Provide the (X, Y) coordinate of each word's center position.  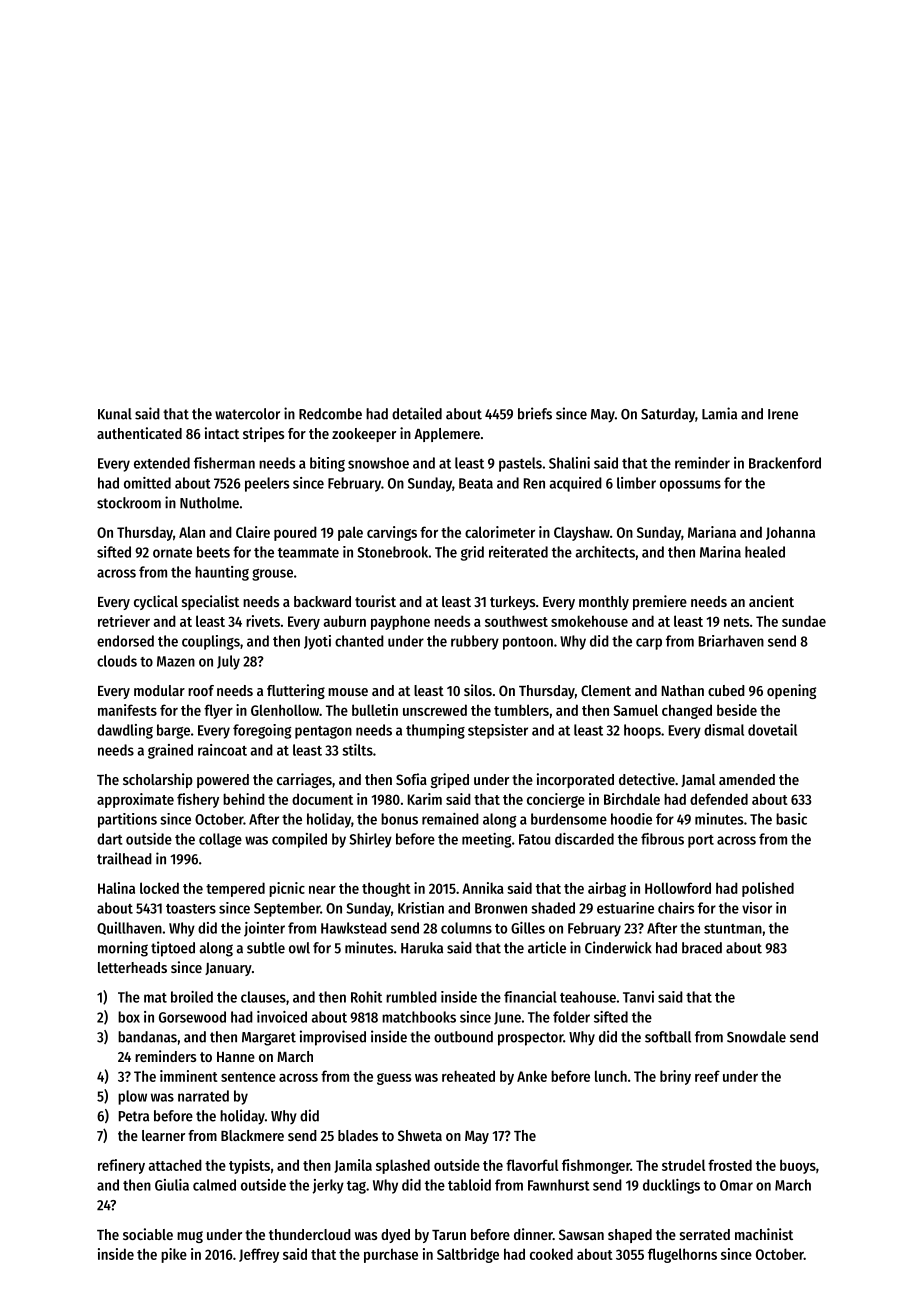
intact (222, 433)
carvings (392, 533)
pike (174, 1255)
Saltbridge (468, 1255)
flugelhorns (682, 1255)
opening (791, 691)
